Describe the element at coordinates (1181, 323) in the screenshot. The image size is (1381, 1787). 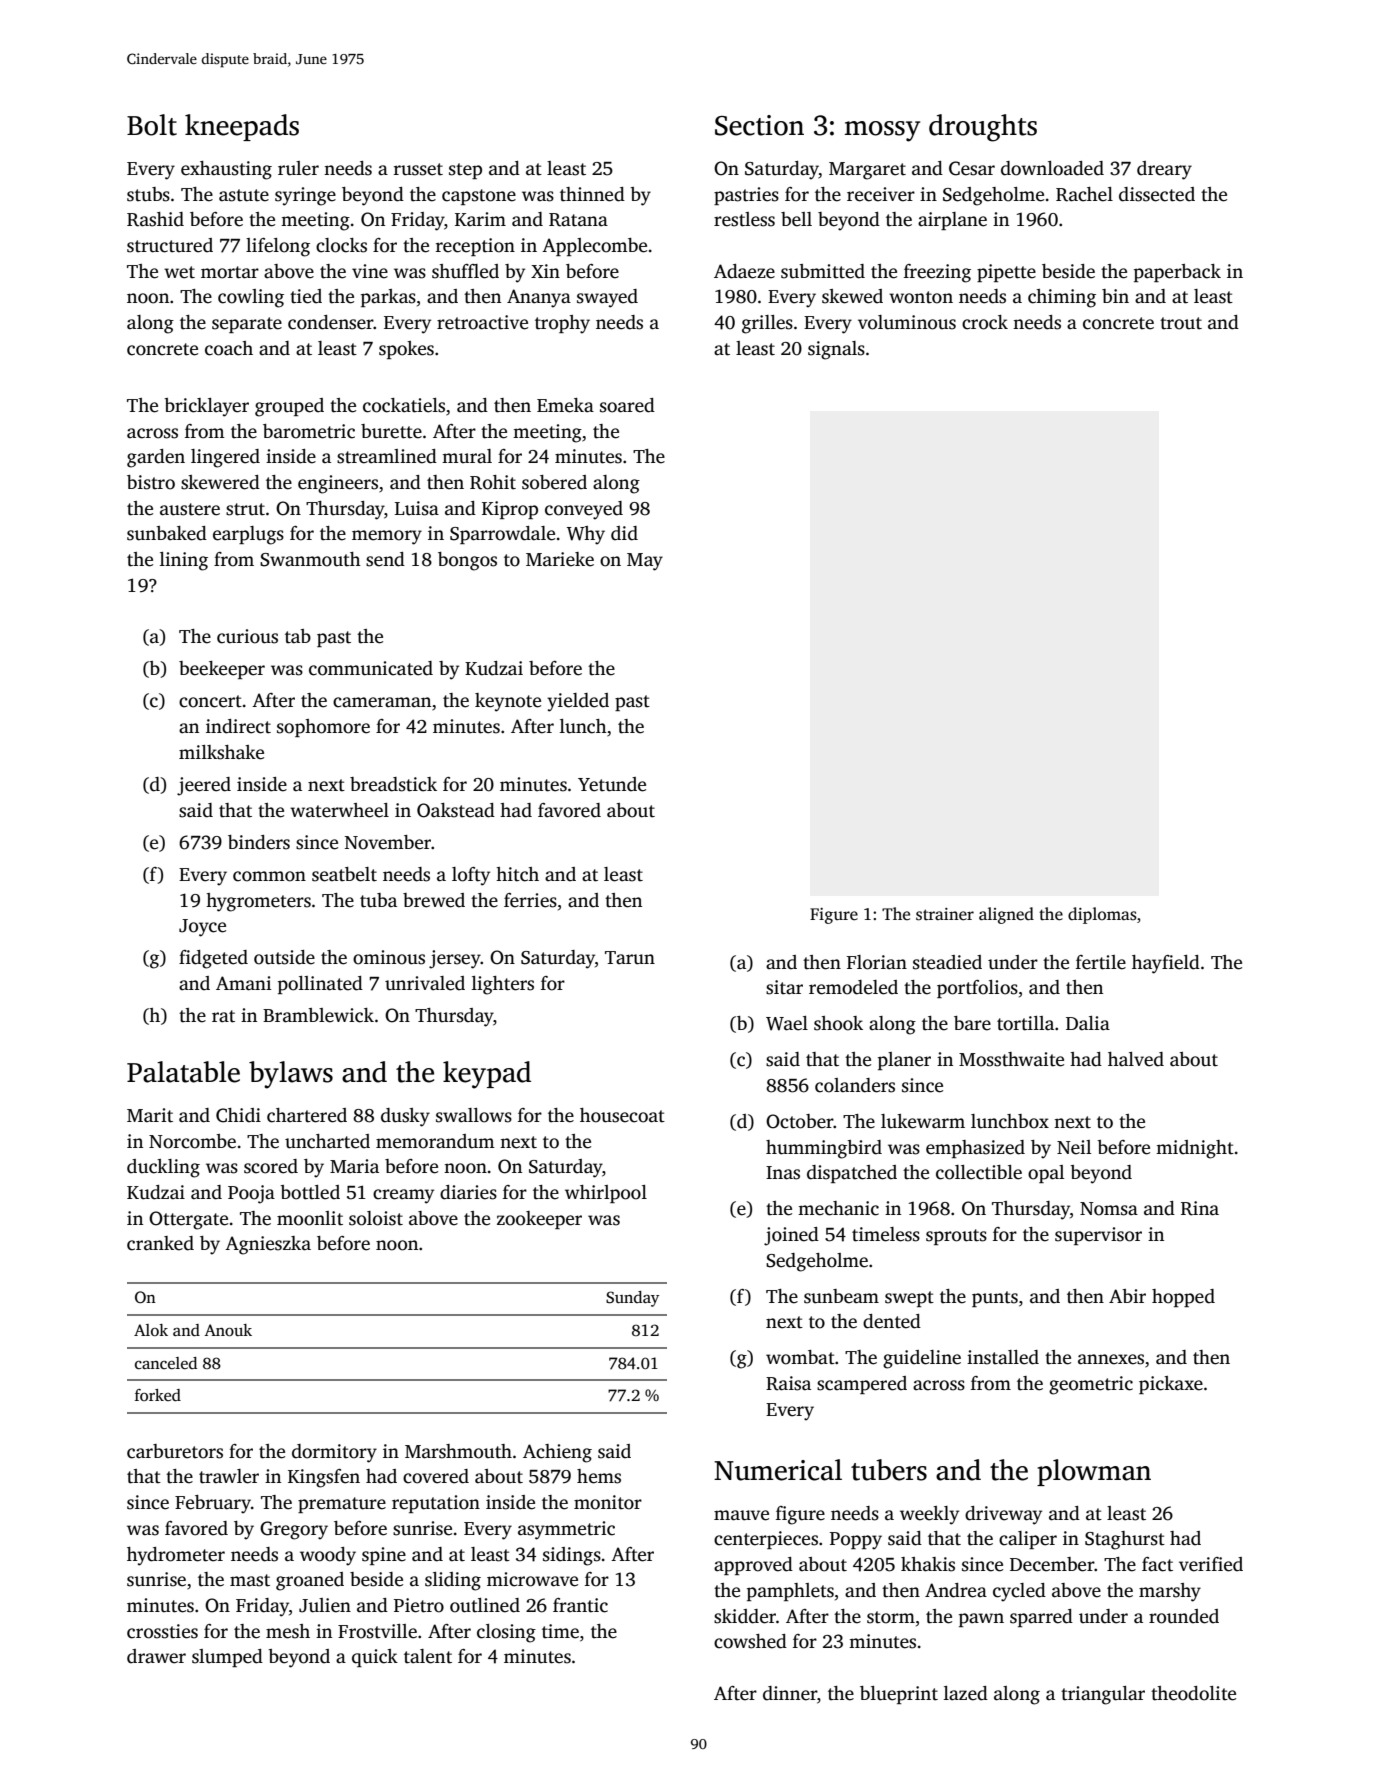
I see `trout` at that location.
